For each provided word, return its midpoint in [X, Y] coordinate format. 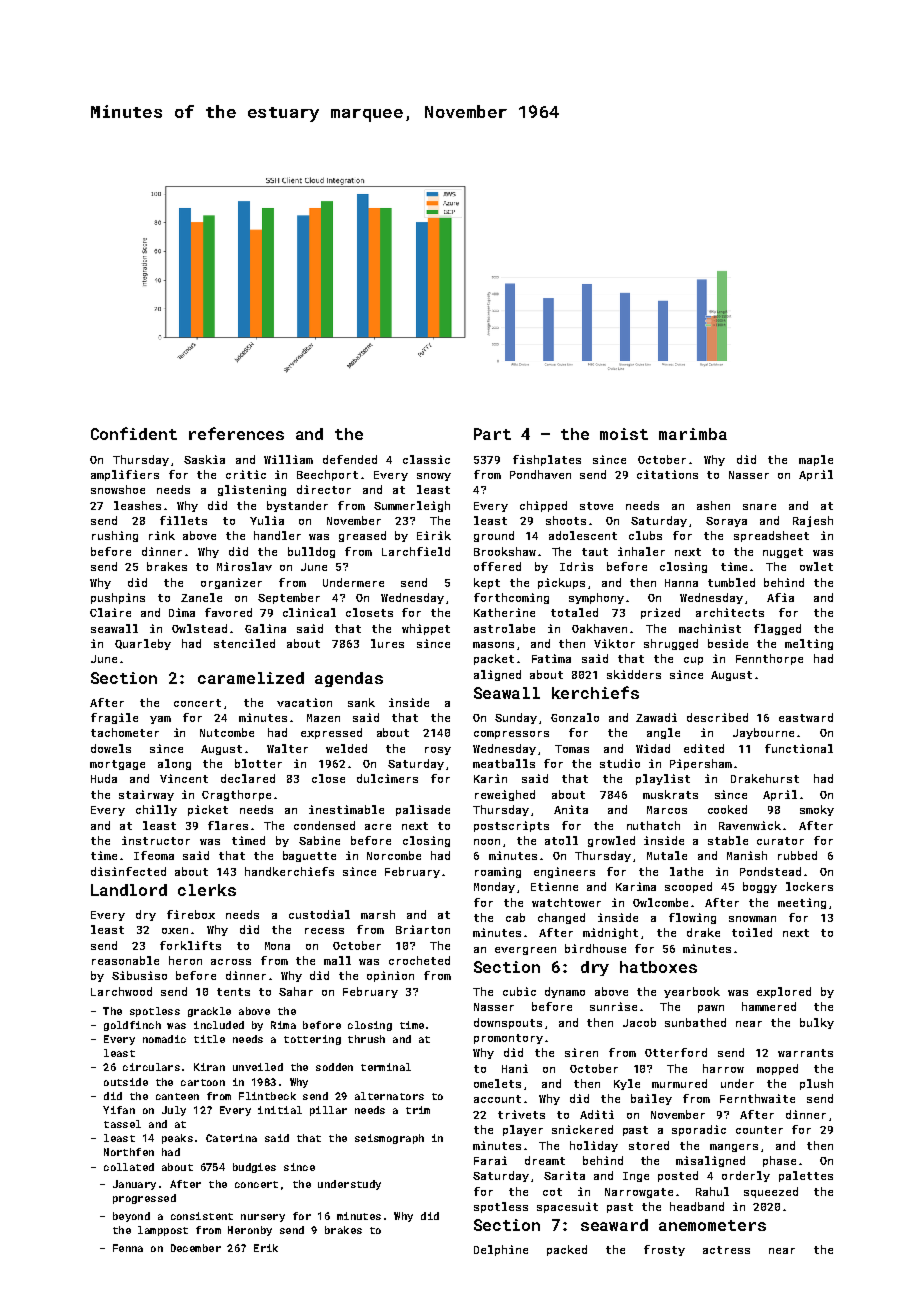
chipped [543, 506]
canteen [177, 1096]
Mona [277, 946]
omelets [497, 1083]
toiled [752, 932]
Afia [780, 597]
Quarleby [143, 644]
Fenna [128, 1248]
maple [816, 460]
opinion [390, 976]
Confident [134, 433]
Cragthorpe [236, 795]
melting [809, 644]
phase [779, 1161]
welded [346, 748]
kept [487, 583]
